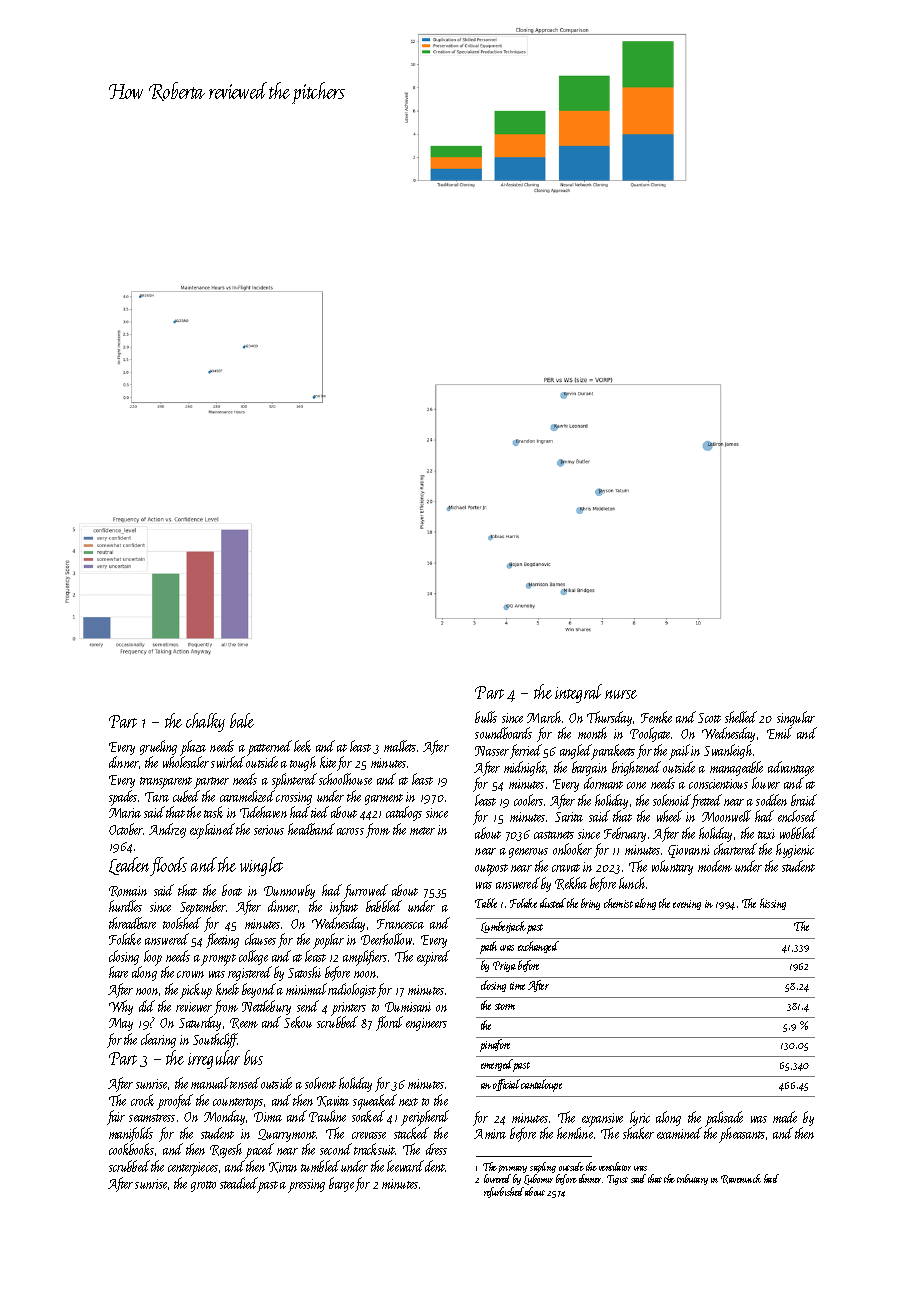  I want to click on Tigist, so click(617, 1180).
